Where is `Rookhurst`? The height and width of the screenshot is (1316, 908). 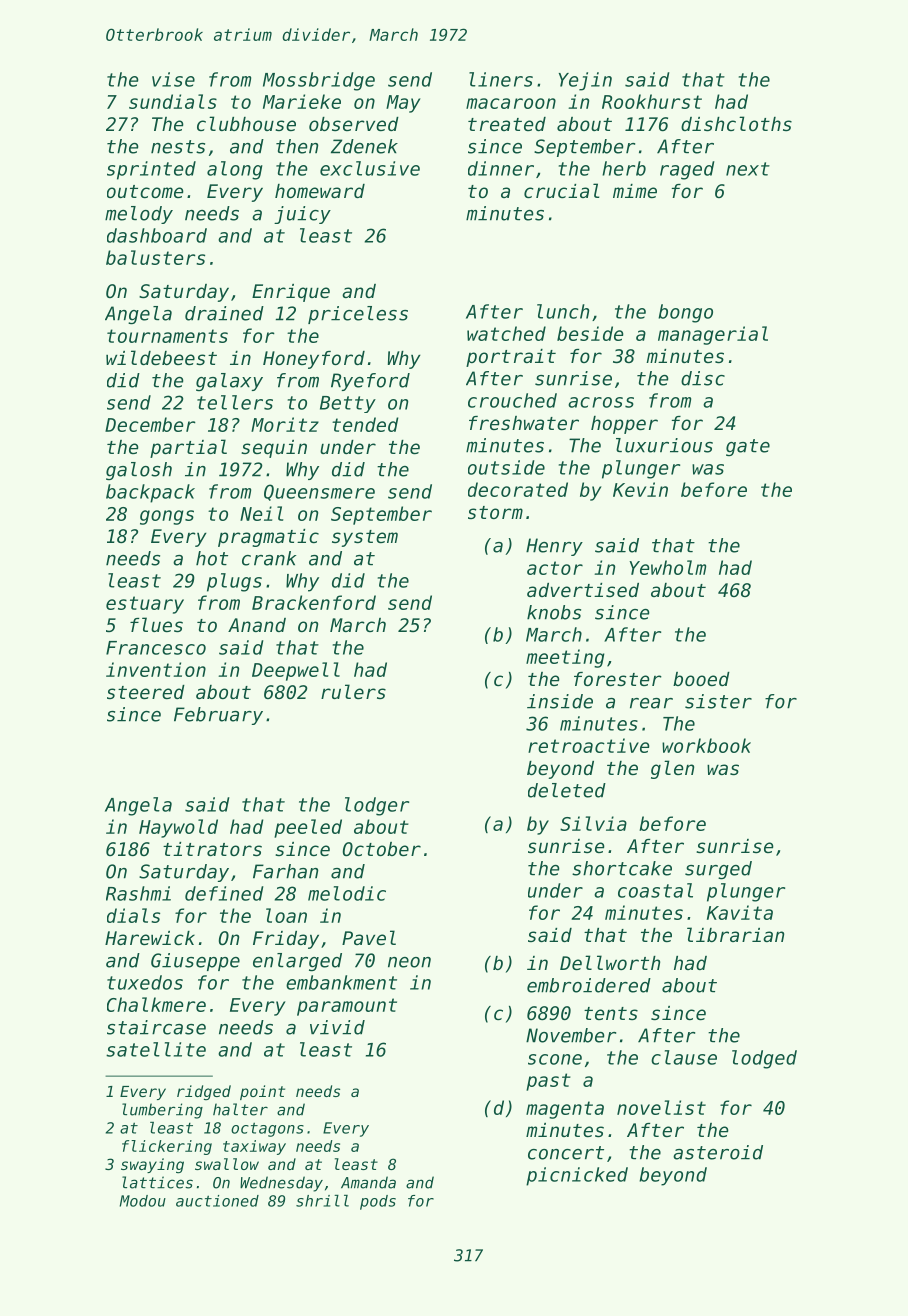
Rookhurst is located at coordinates (652, 101).
